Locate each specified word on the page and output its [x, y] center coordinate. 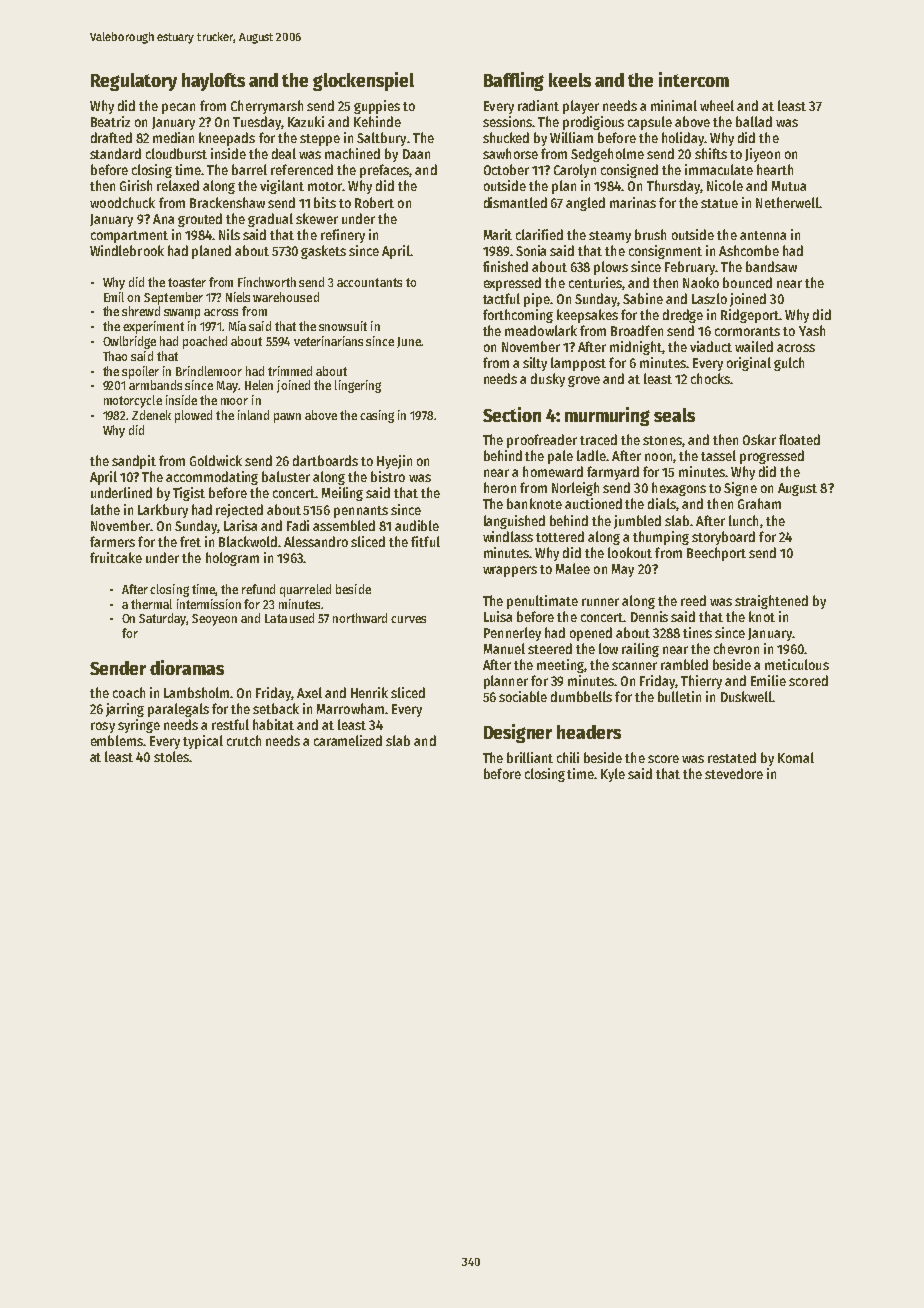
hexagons [679, 489]
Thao [115, 356]
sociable [523, 696]
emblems [117, 740]
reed [693, 600]
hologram [232, 559]
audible [417, 525]
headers [589, 732]
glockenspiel [363, 81]
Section [512, 414]
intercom [694, 79]
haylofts [213, 82]
